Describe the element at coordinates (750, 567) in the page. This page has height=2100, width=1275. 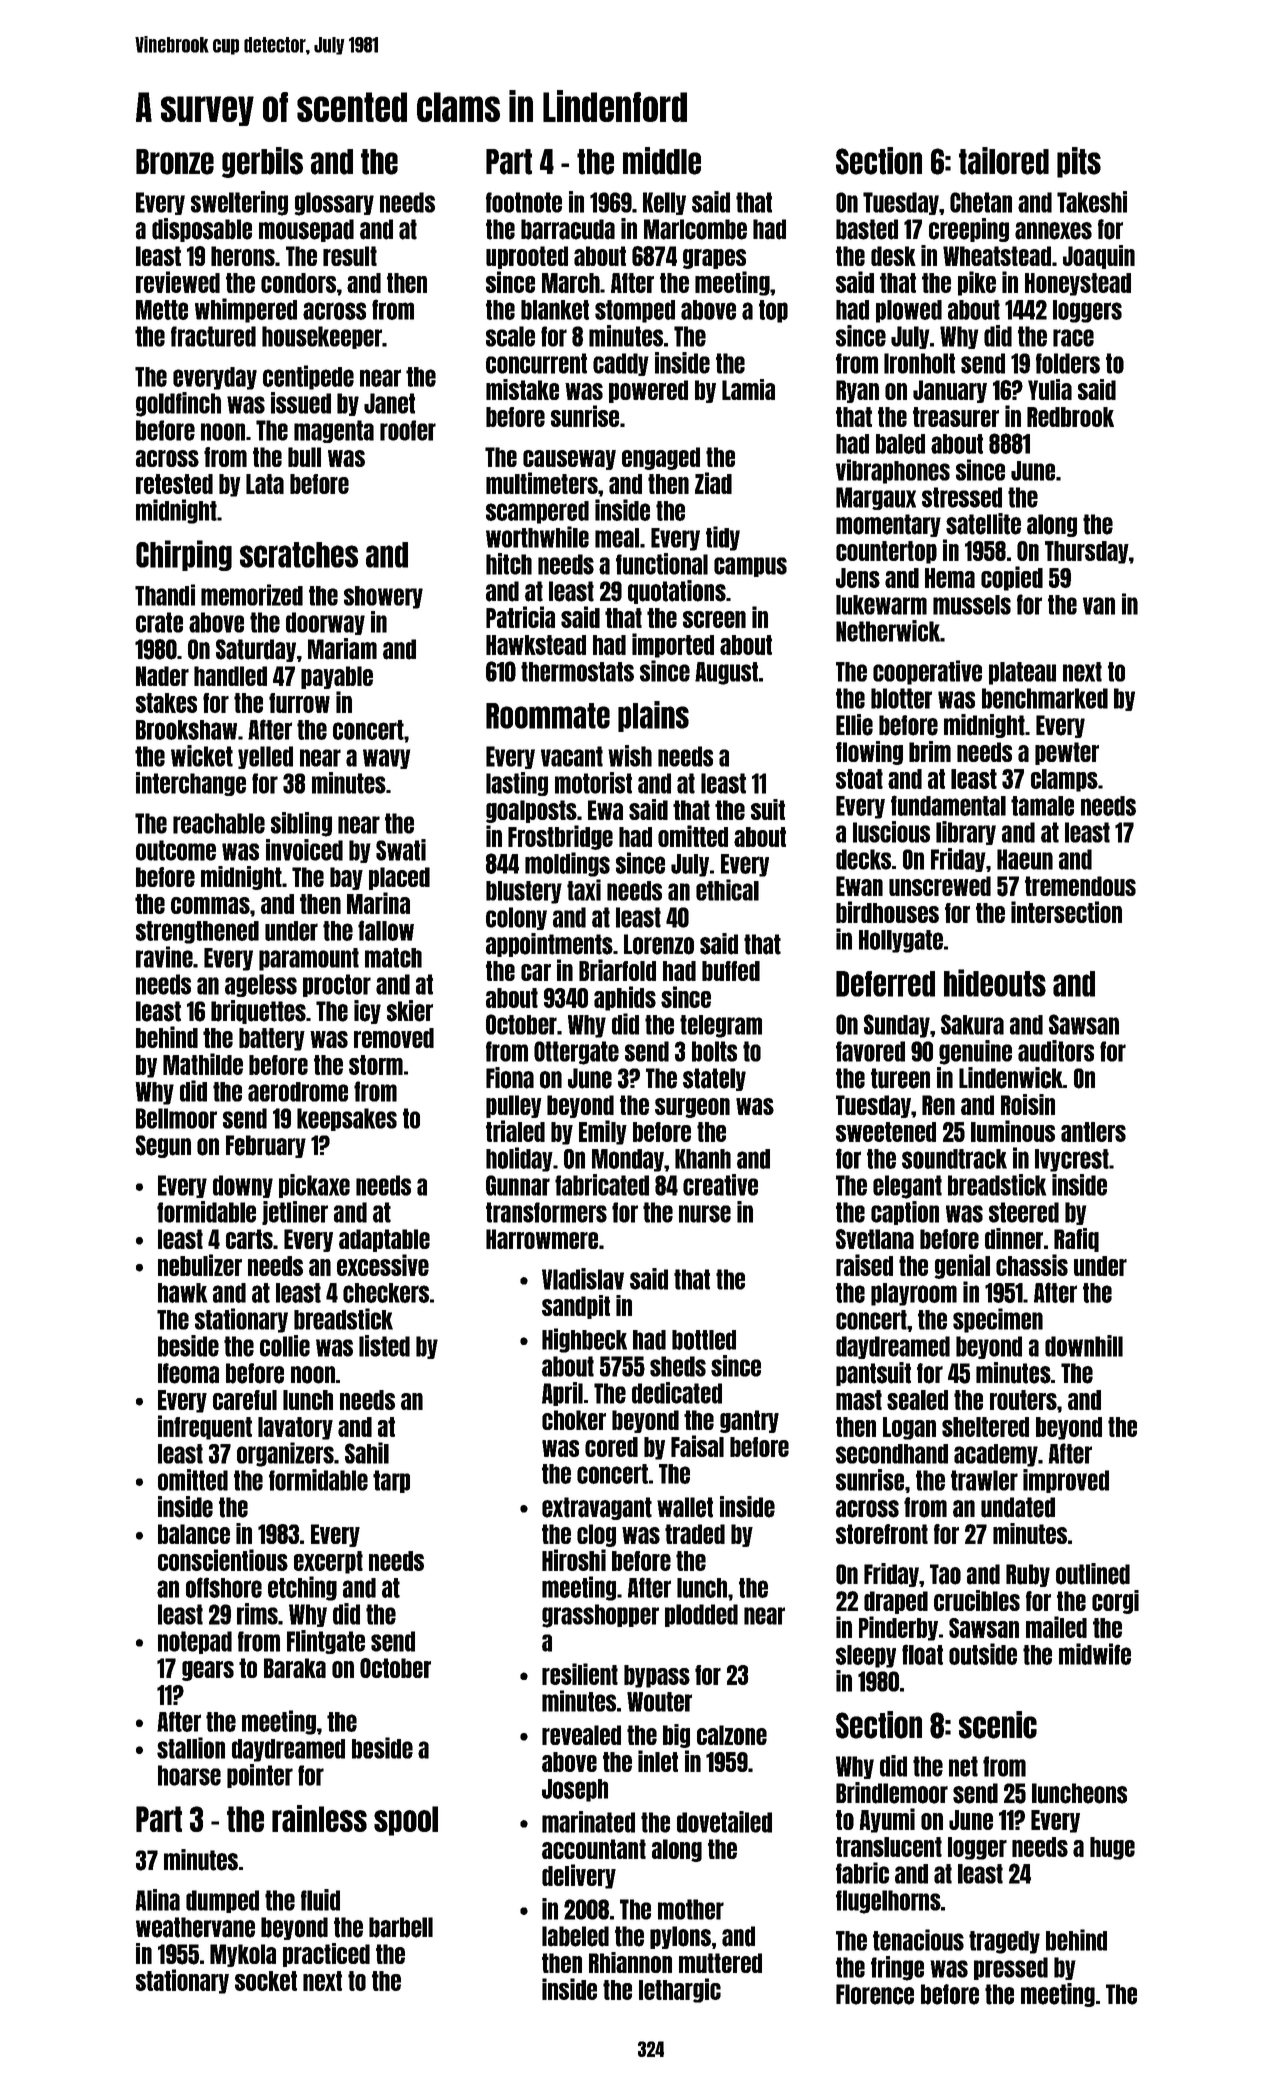
I see `campus` at that location.
